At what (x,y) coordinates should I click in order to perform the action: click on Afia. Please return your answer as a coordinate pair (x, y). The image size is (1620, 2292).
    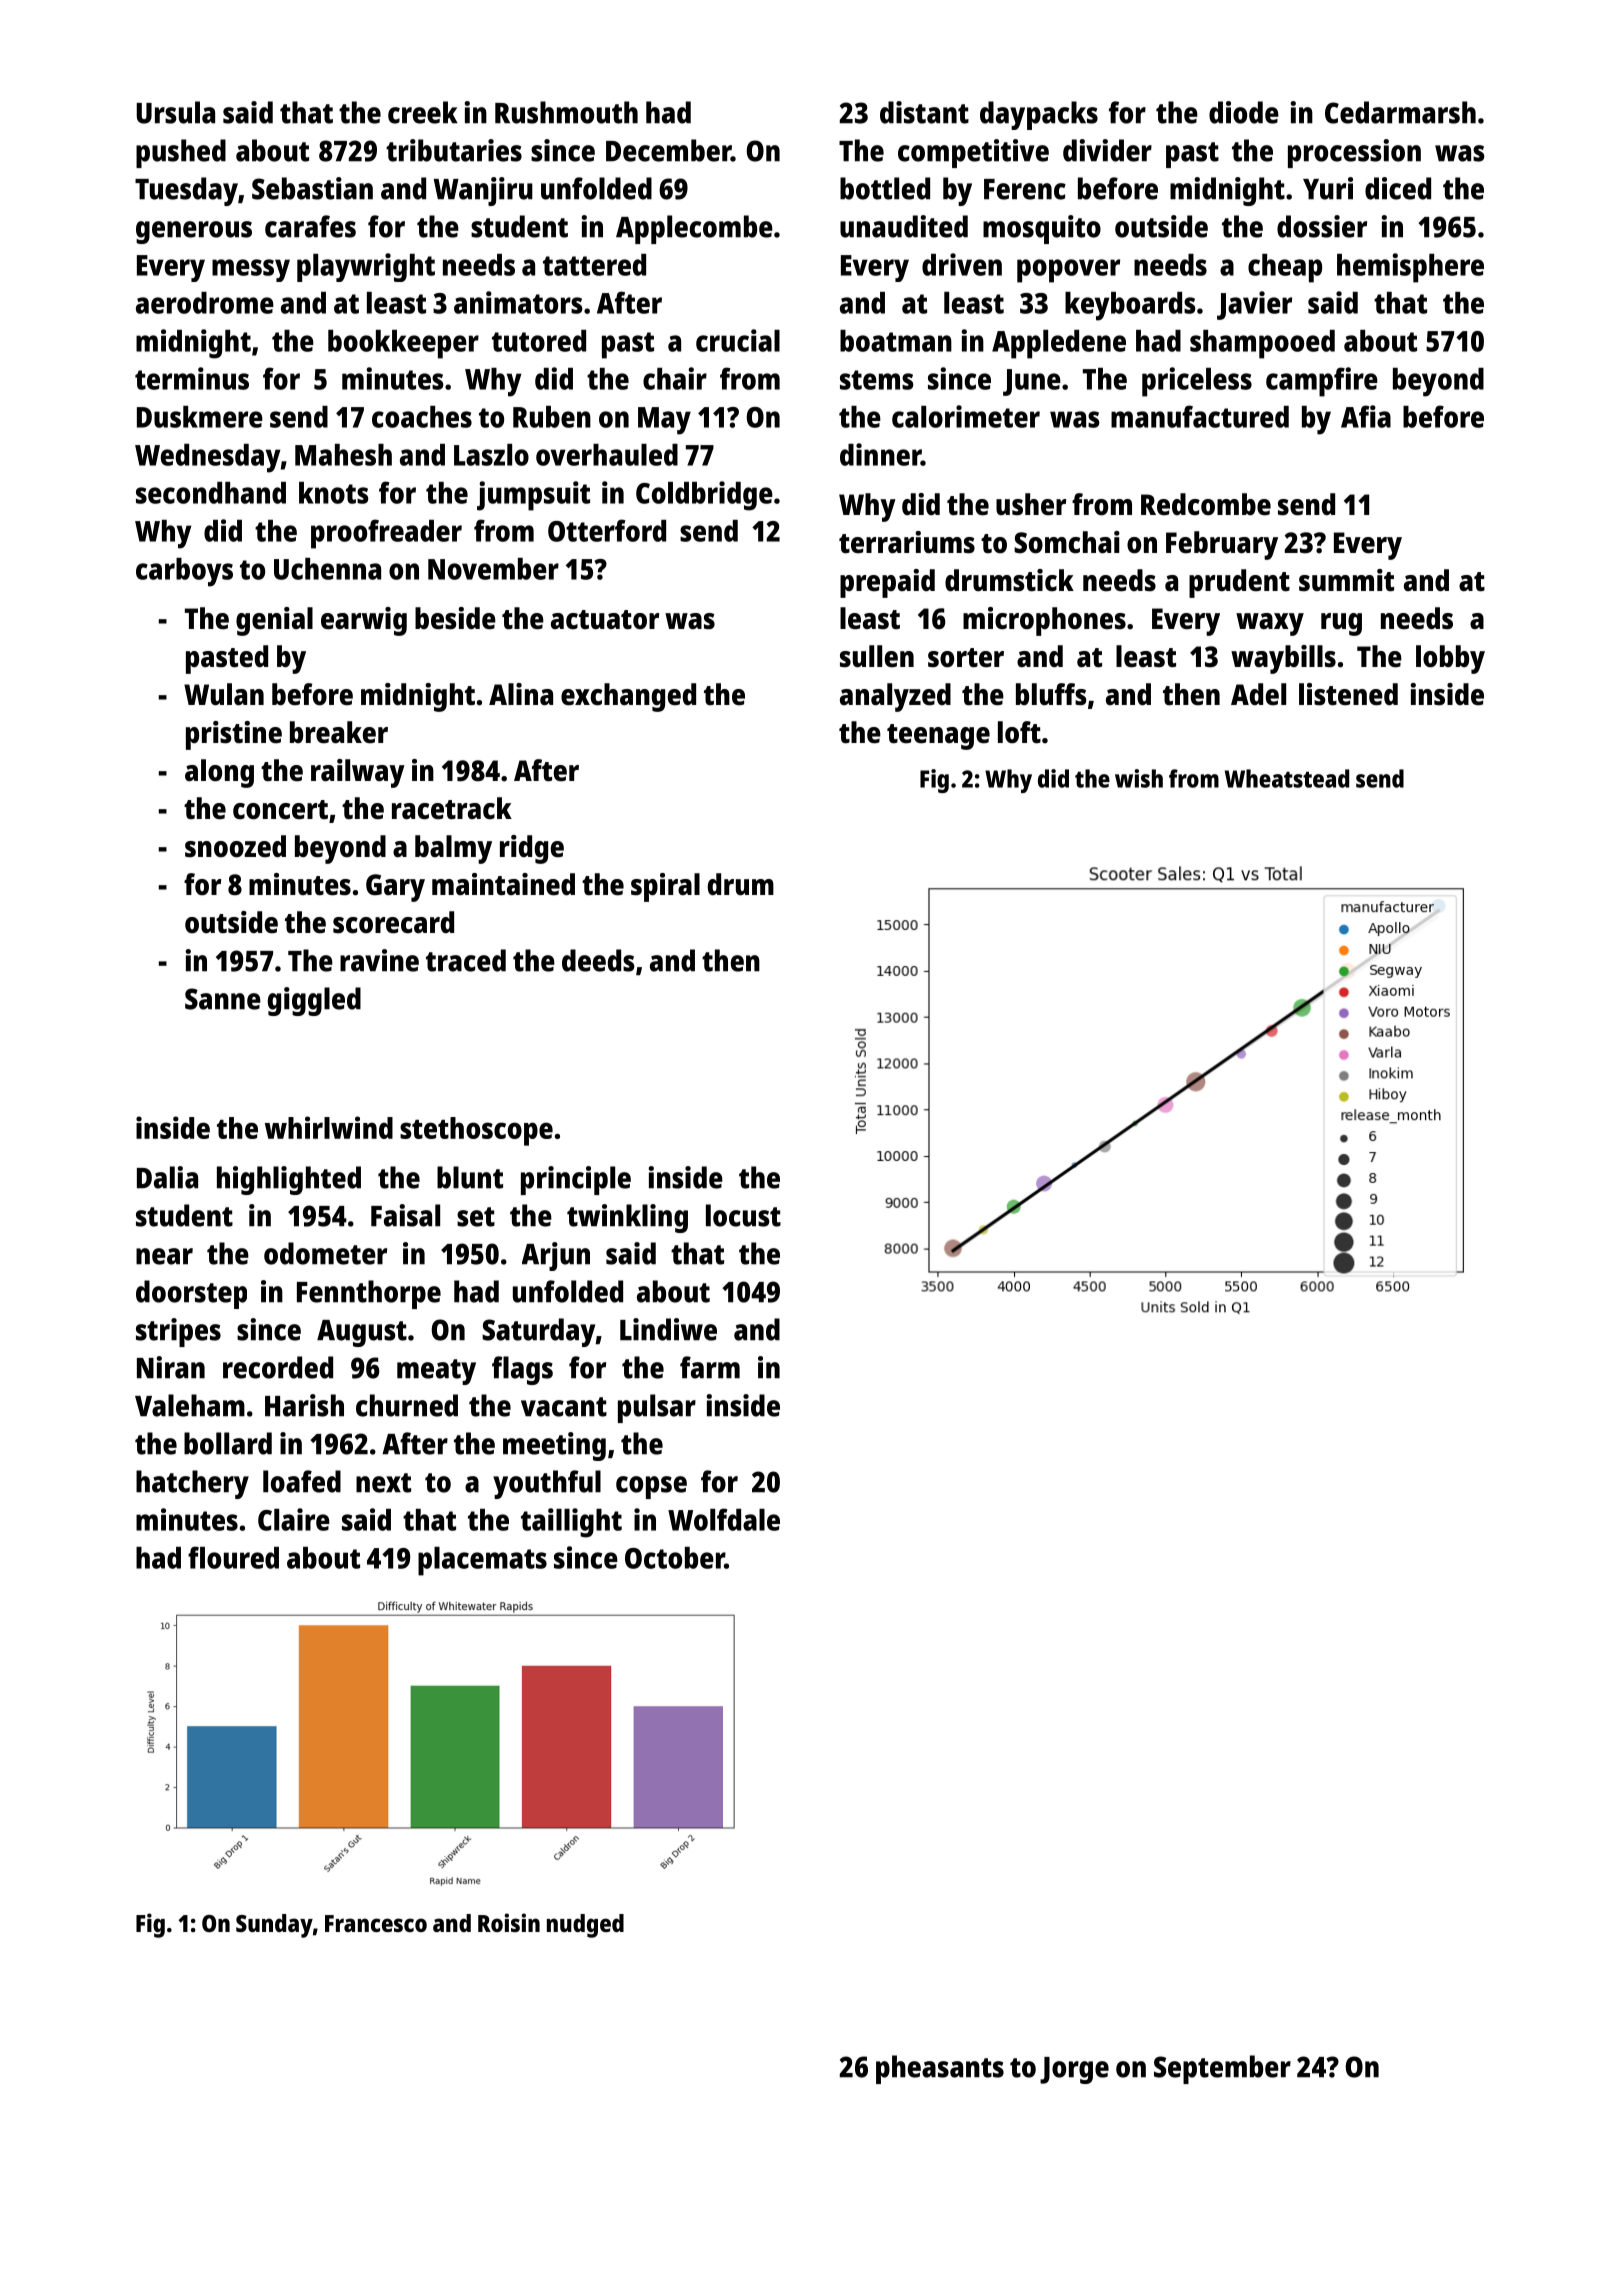
    Looking at the image, I should click on (1366, 416).
